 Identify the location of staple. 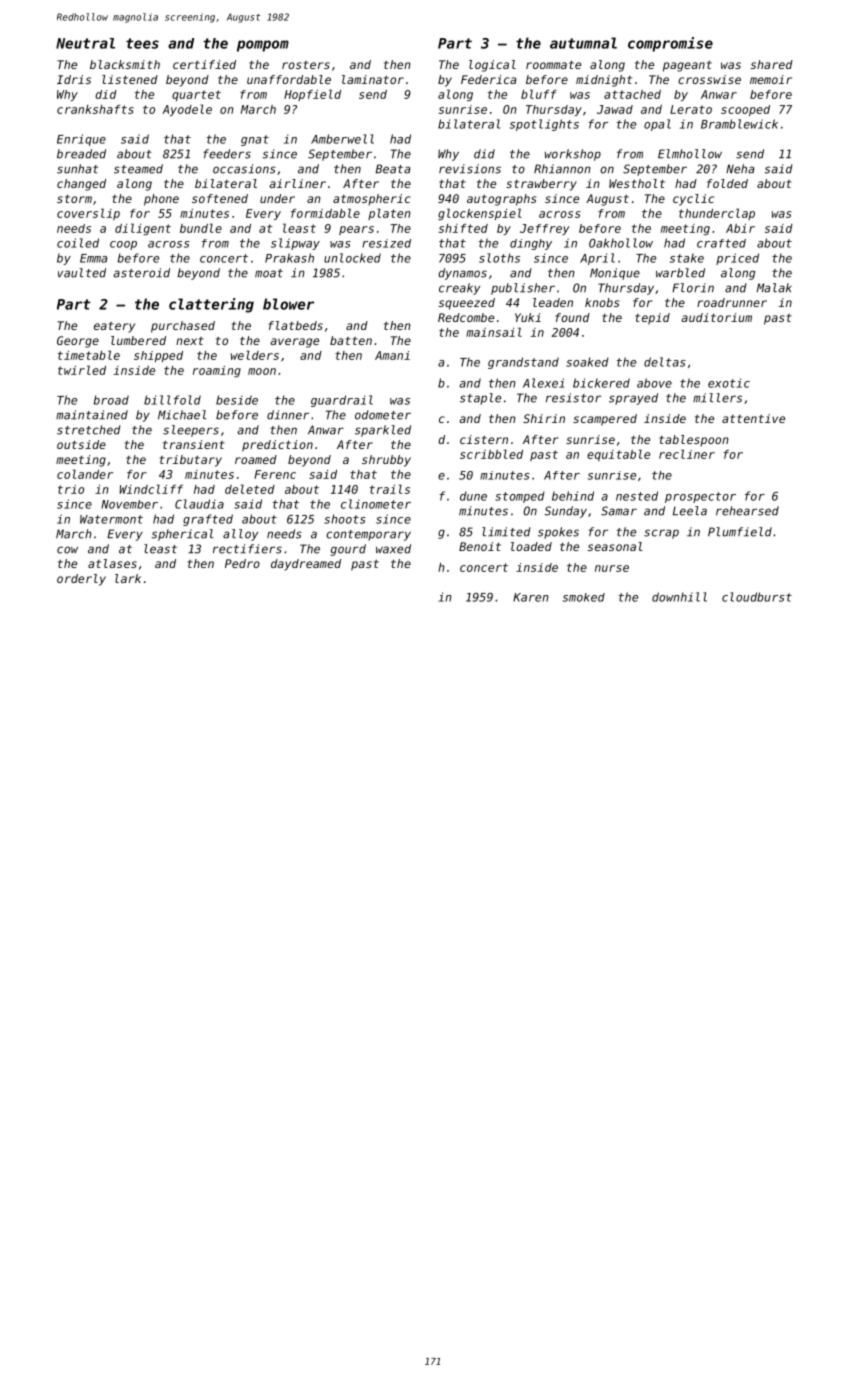
(480, 399).
